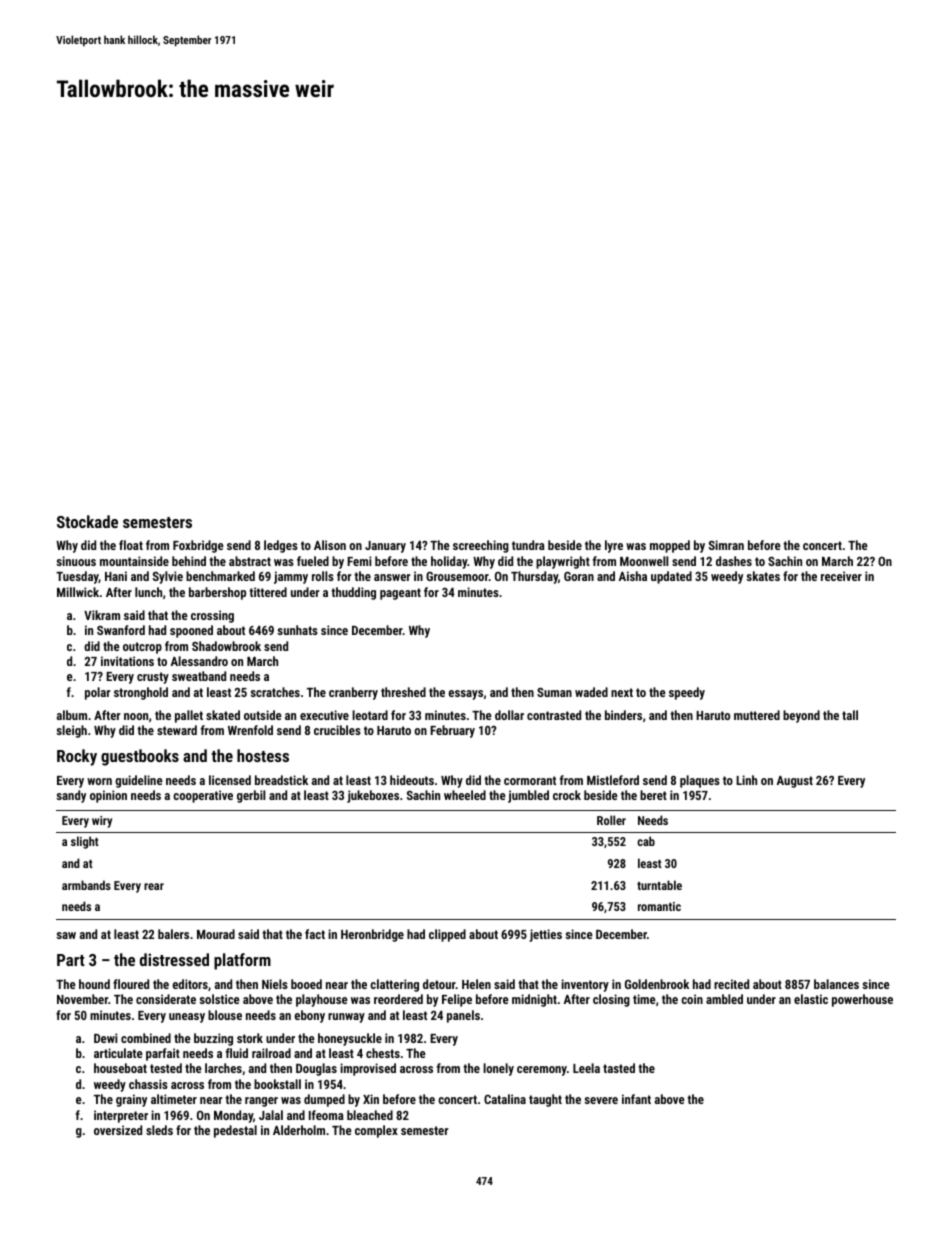 Image resolution: width=952 pixels, height=1233 pixels. I want to click on rear, so click(154, 886).
